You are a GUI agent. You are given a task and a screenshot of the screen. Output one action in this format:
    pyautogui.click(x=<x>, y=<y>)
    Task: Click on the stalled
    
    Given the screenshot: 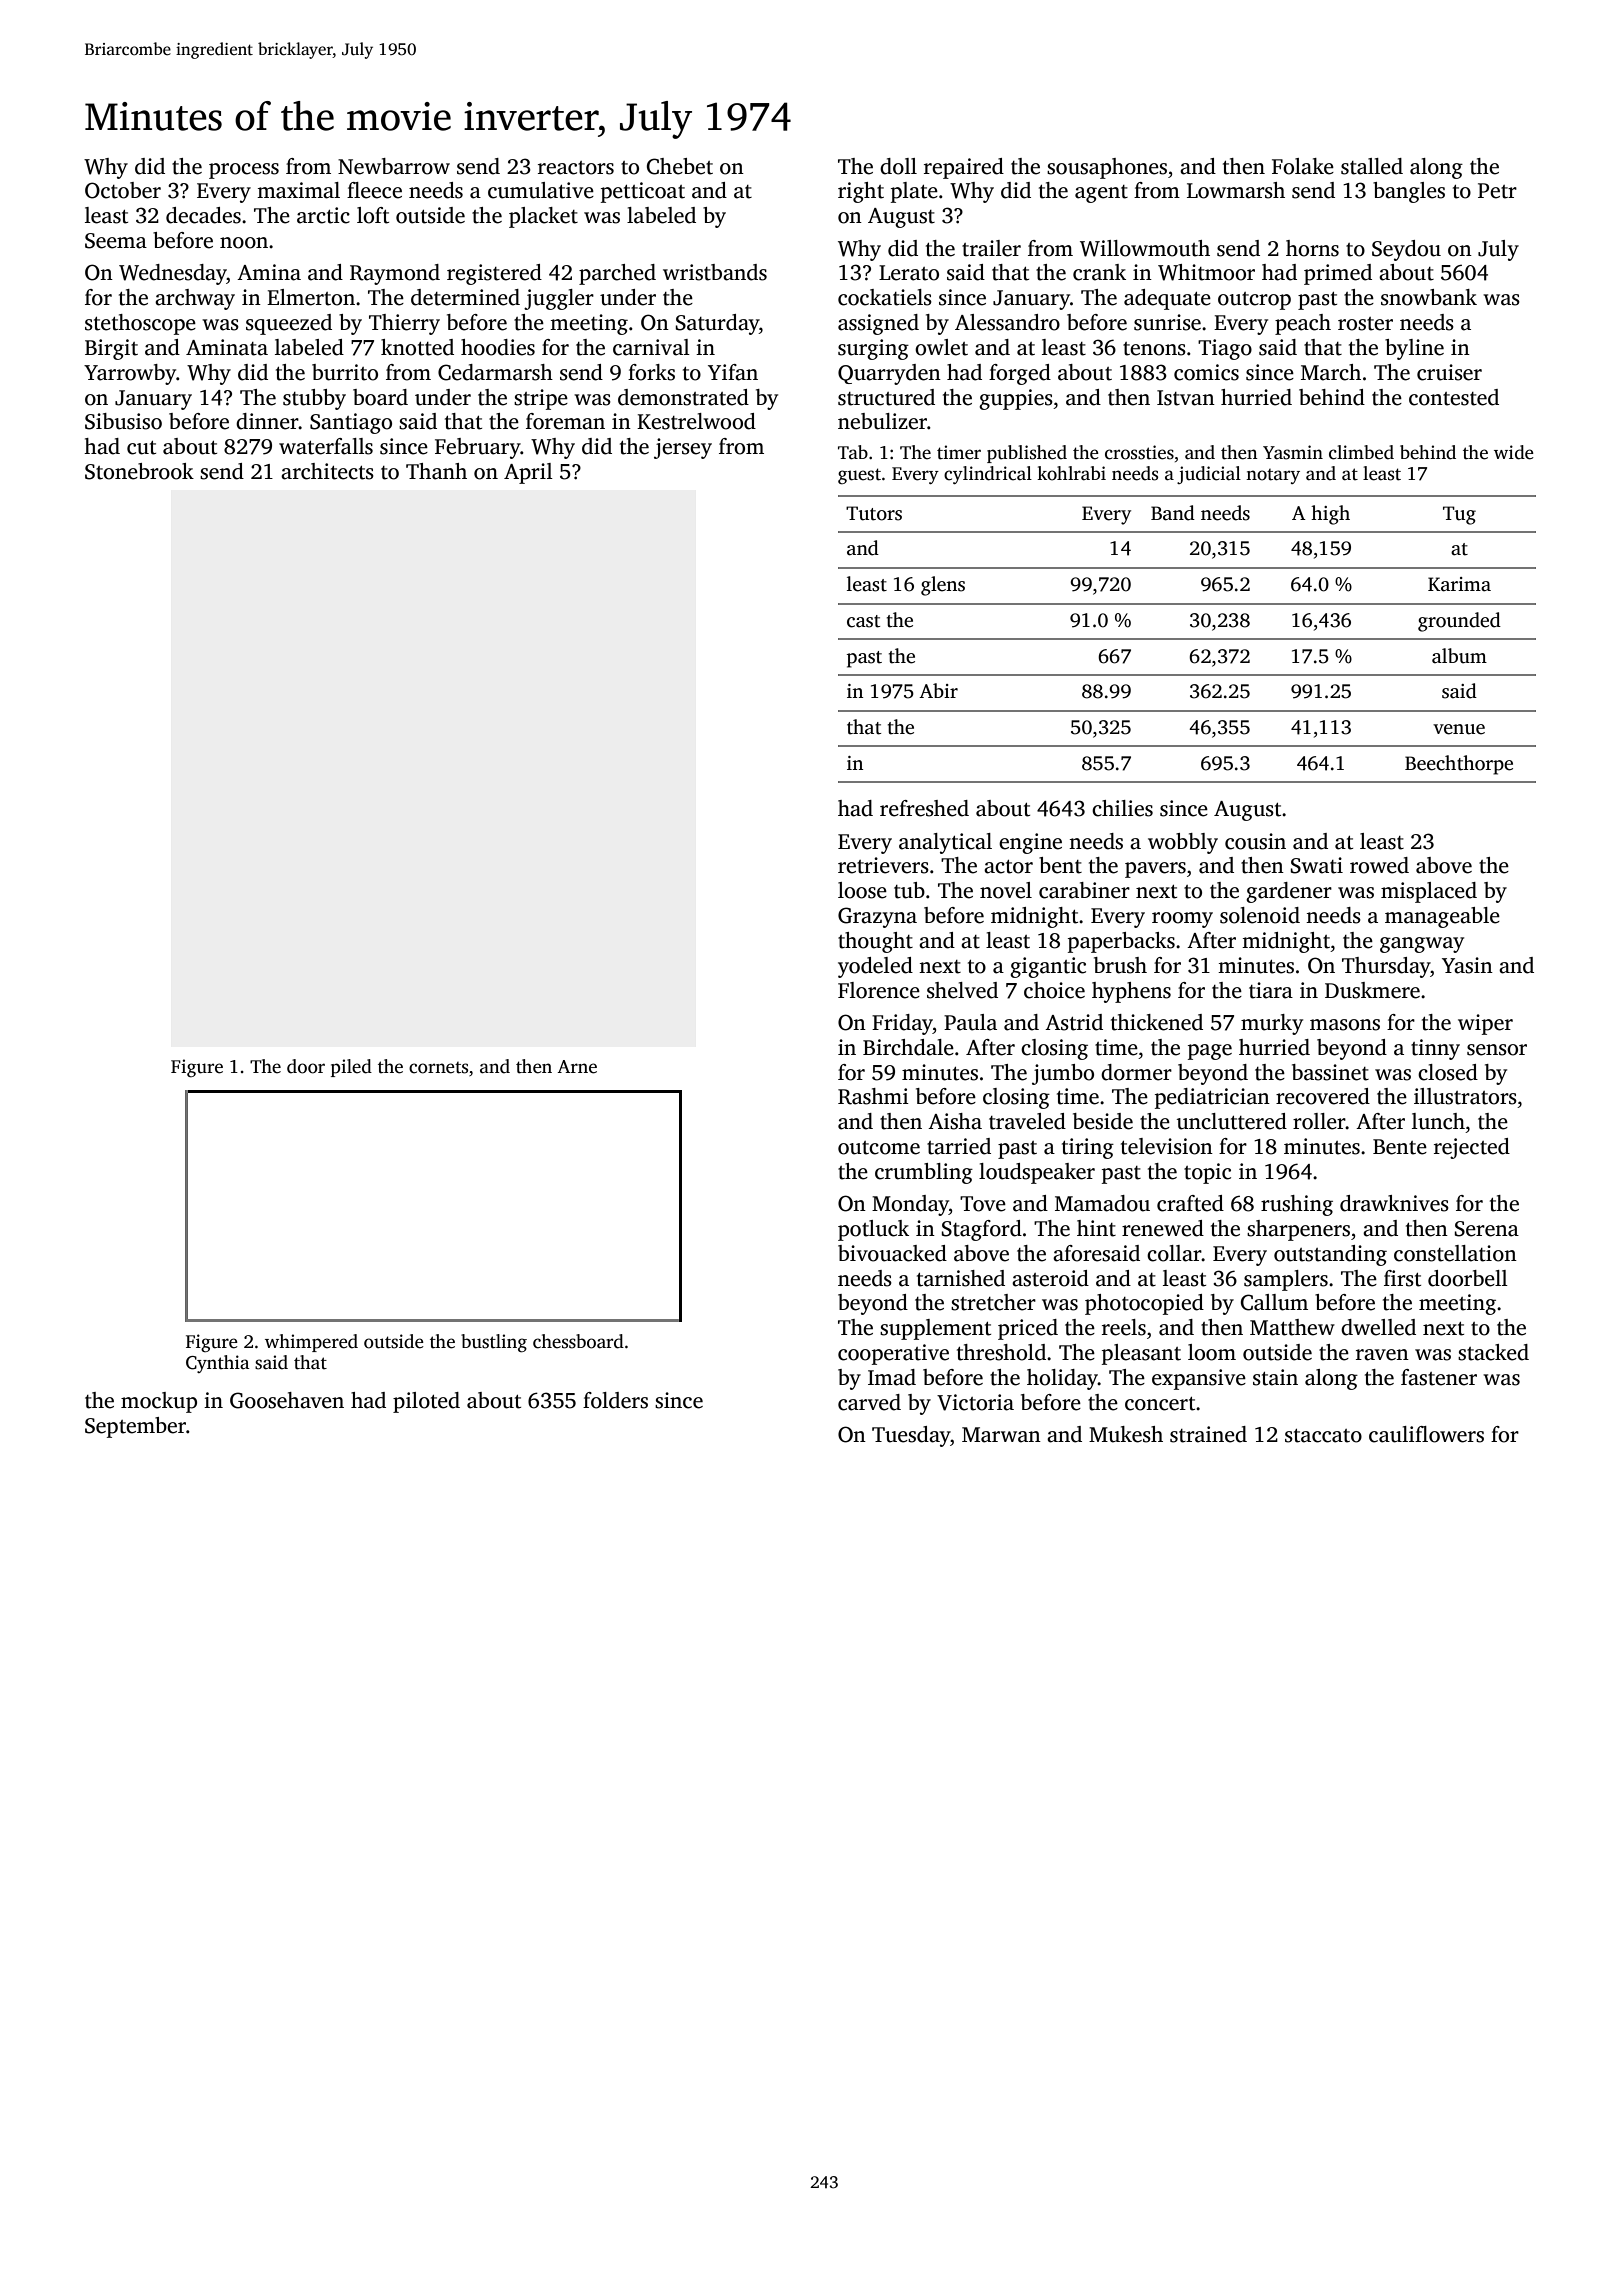 What is the action you would take?
    pyautogui.click(x=1372, y=166)
